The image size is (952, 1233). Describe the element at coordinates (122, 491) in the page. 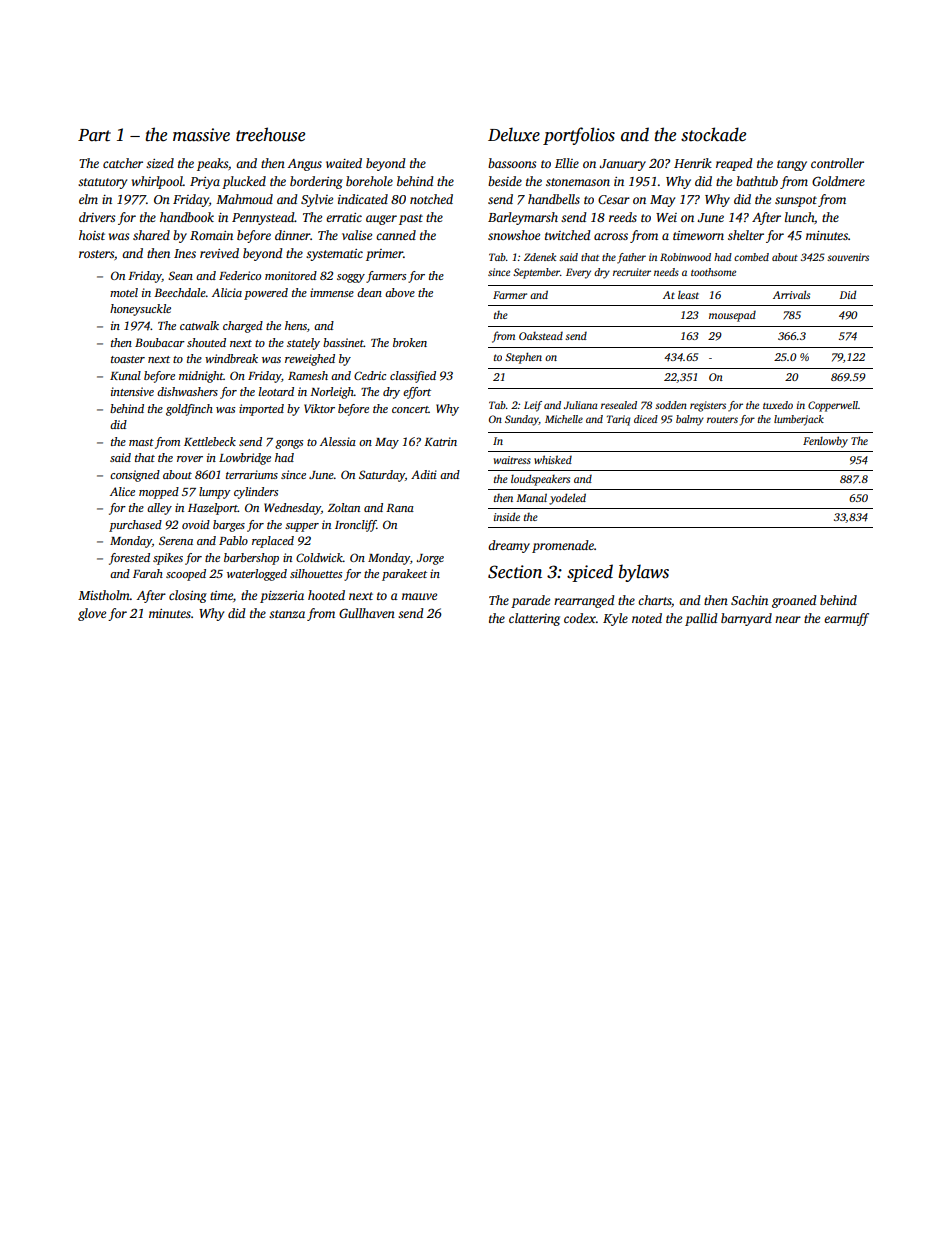

I see `Alice` at that location.
